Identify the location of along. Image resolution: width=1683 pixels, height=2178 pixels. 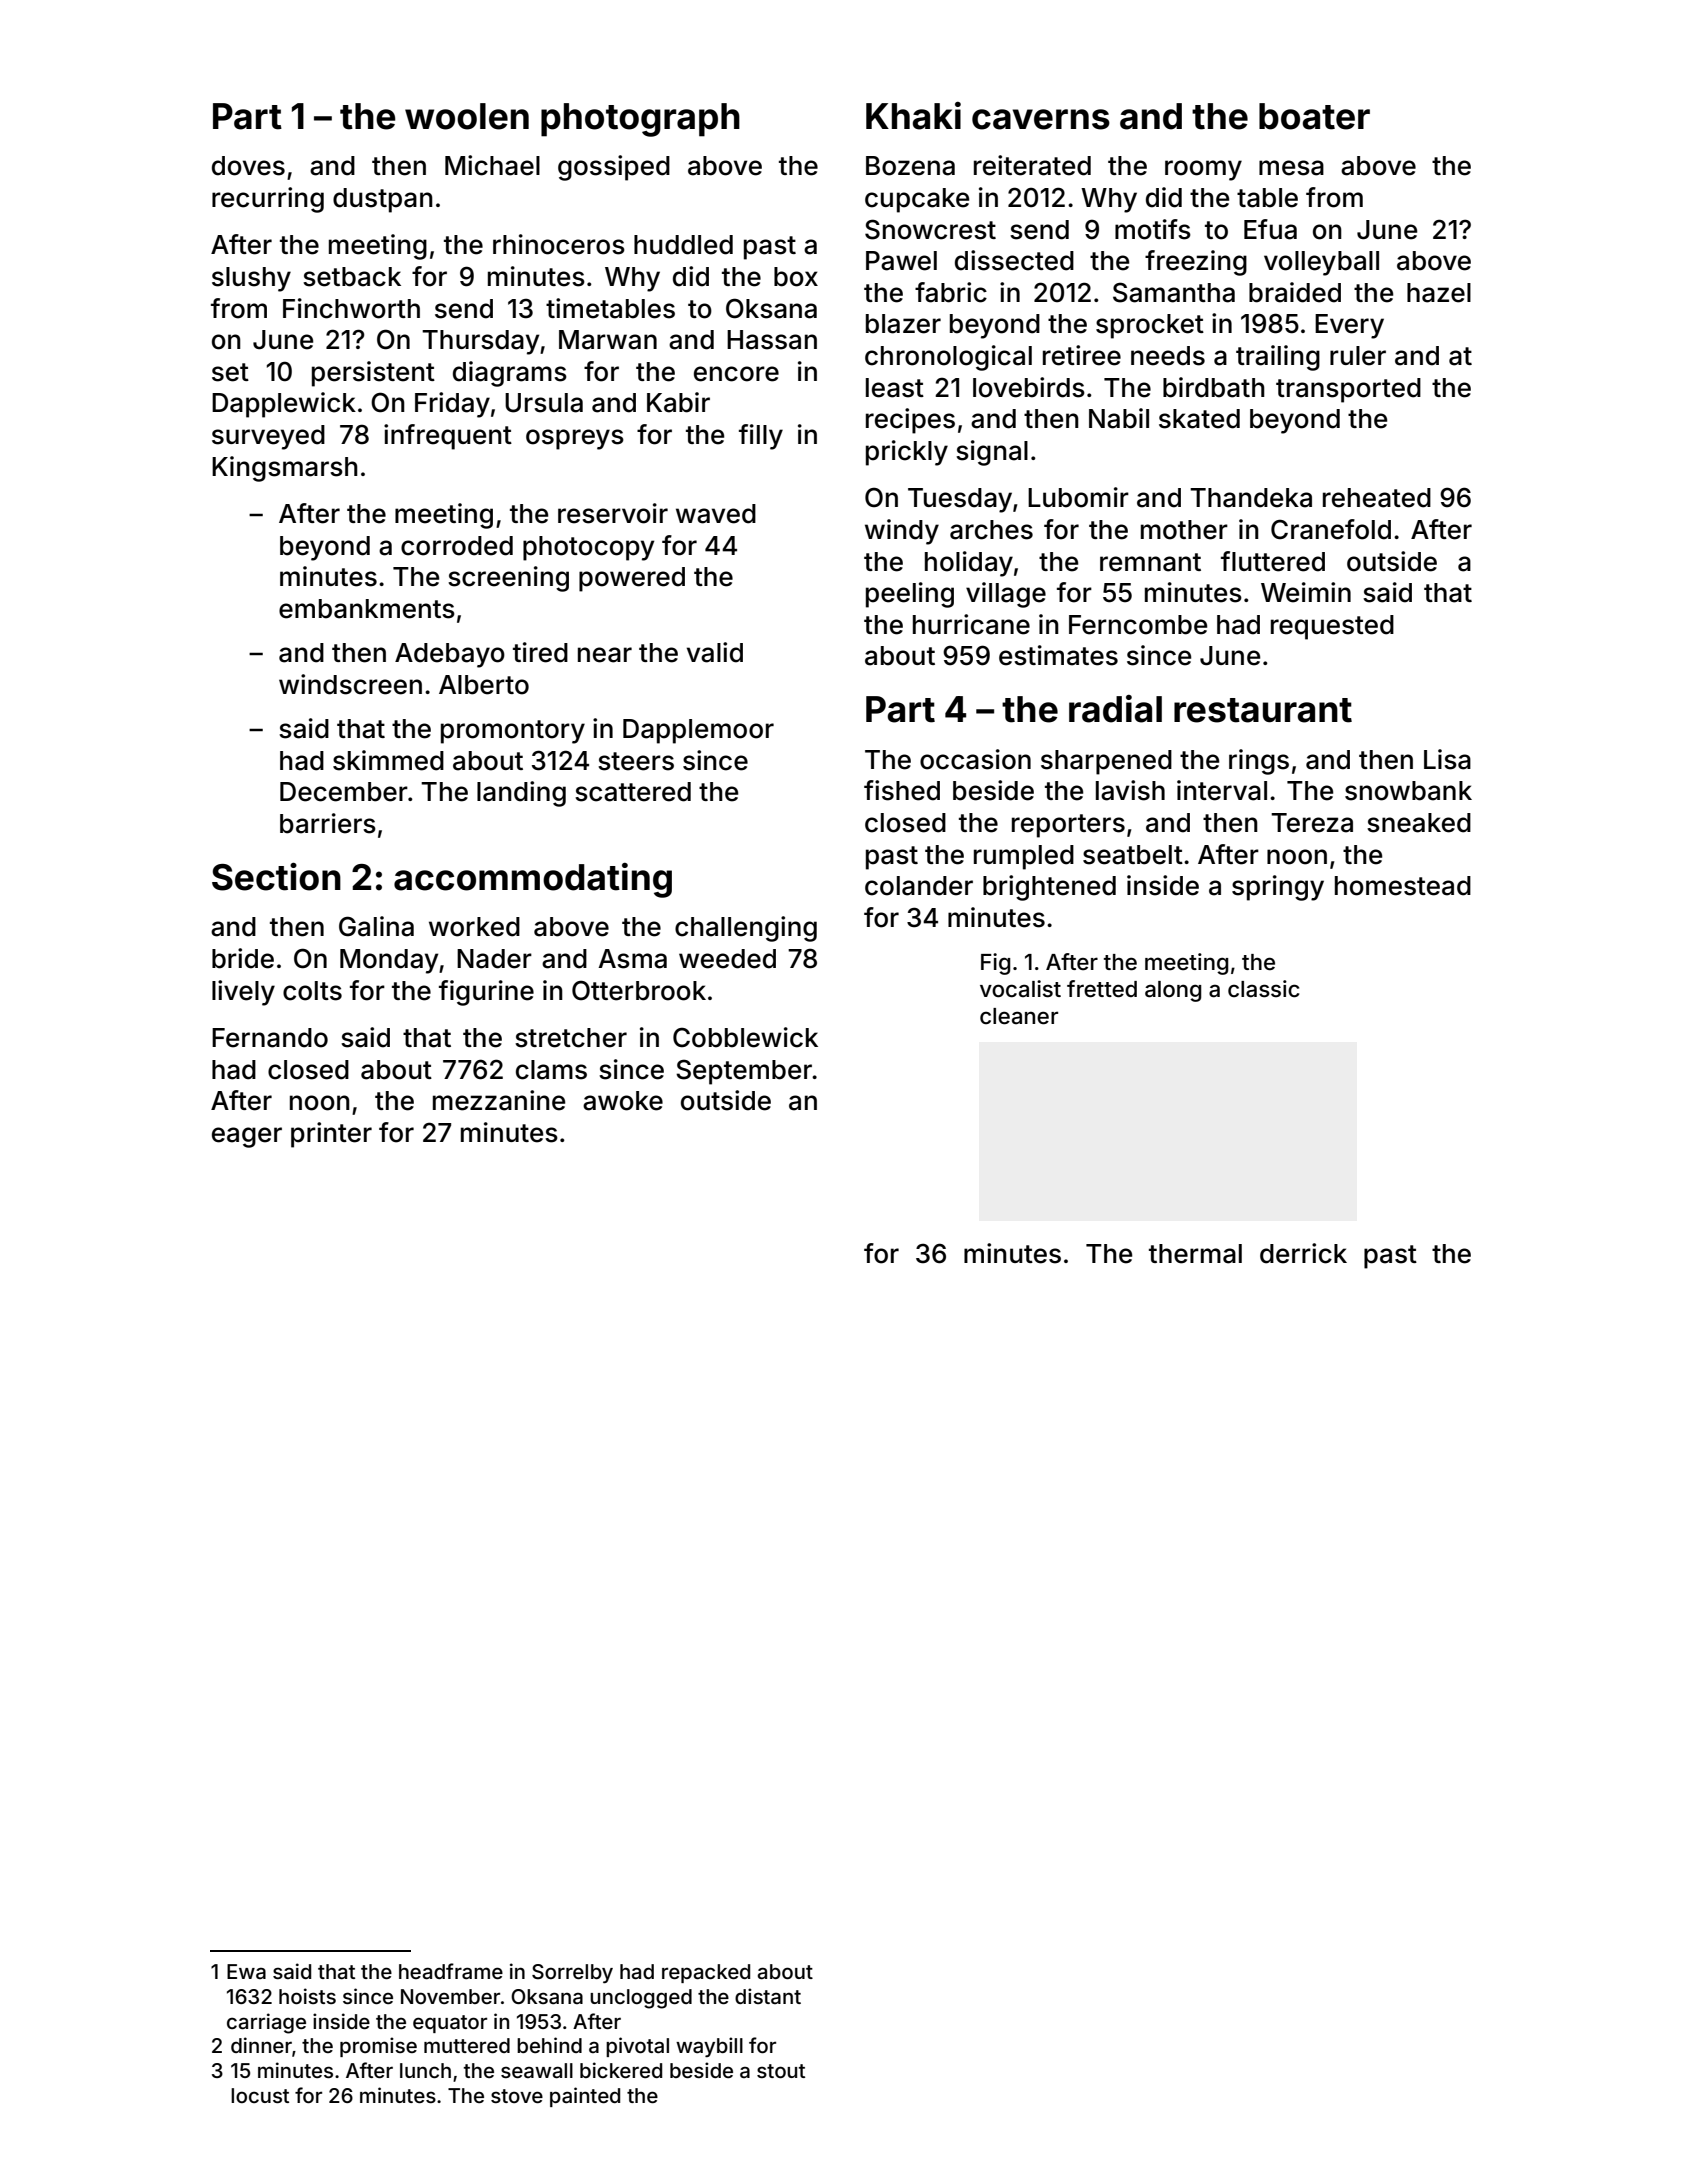
(1173, 991).
